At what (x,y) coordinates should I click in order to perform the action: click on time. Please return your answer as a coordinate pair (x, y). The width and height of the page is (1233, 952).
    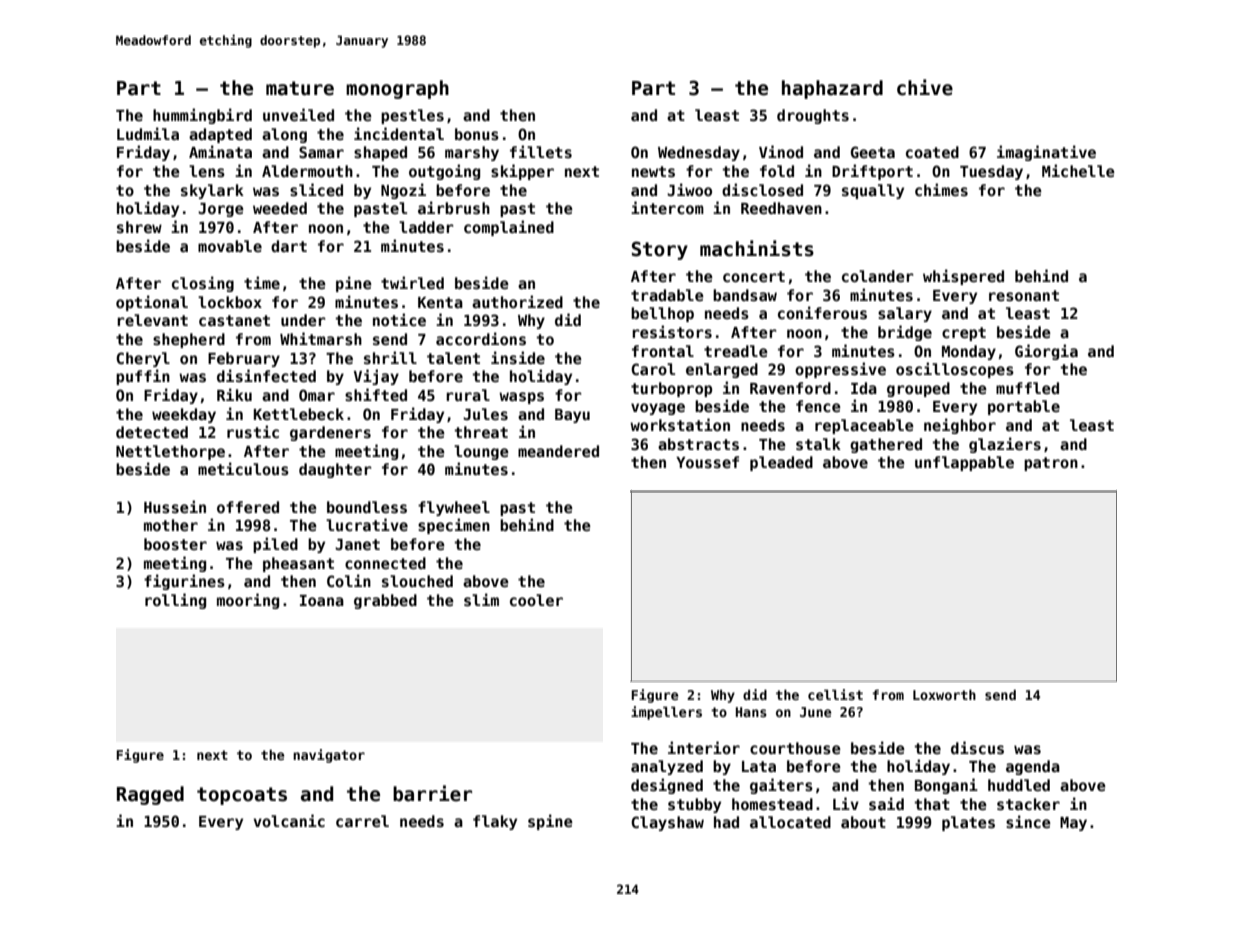
    Looking at the image, I should click on (262, 282).
